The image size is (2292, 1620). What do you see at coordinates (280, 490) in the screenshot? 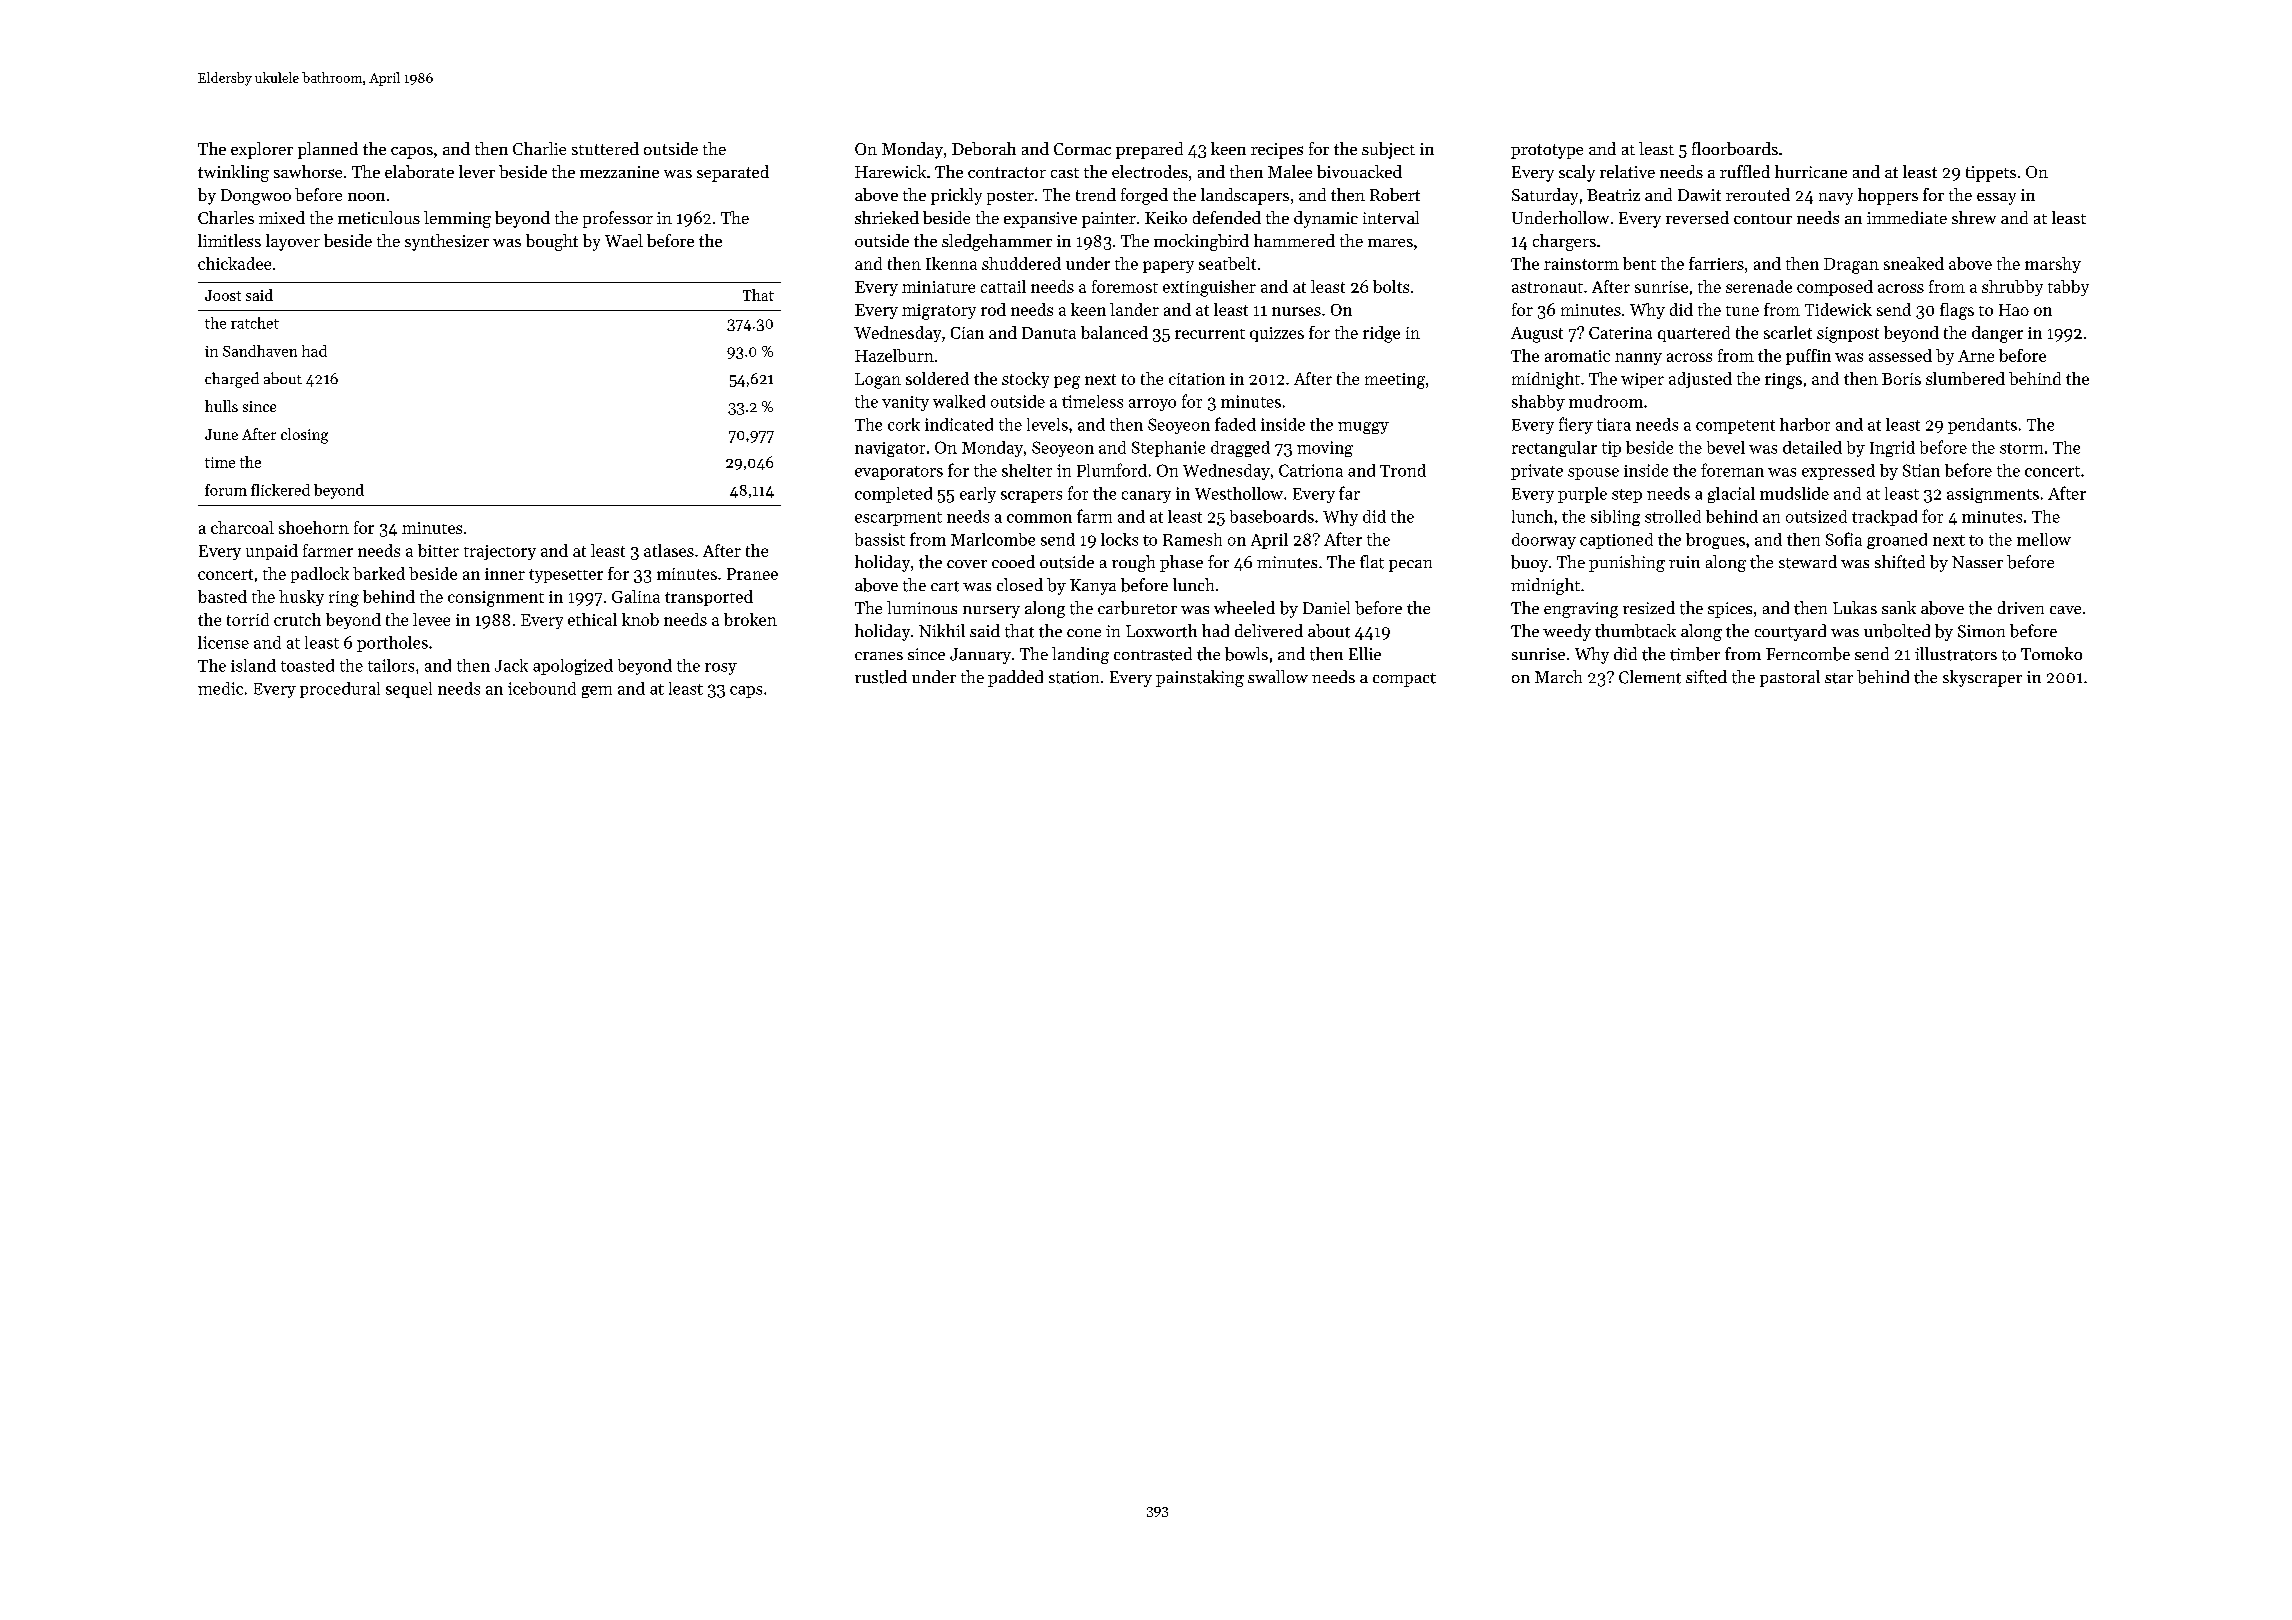
I see `flickered` at bounding box center [280, 490].
